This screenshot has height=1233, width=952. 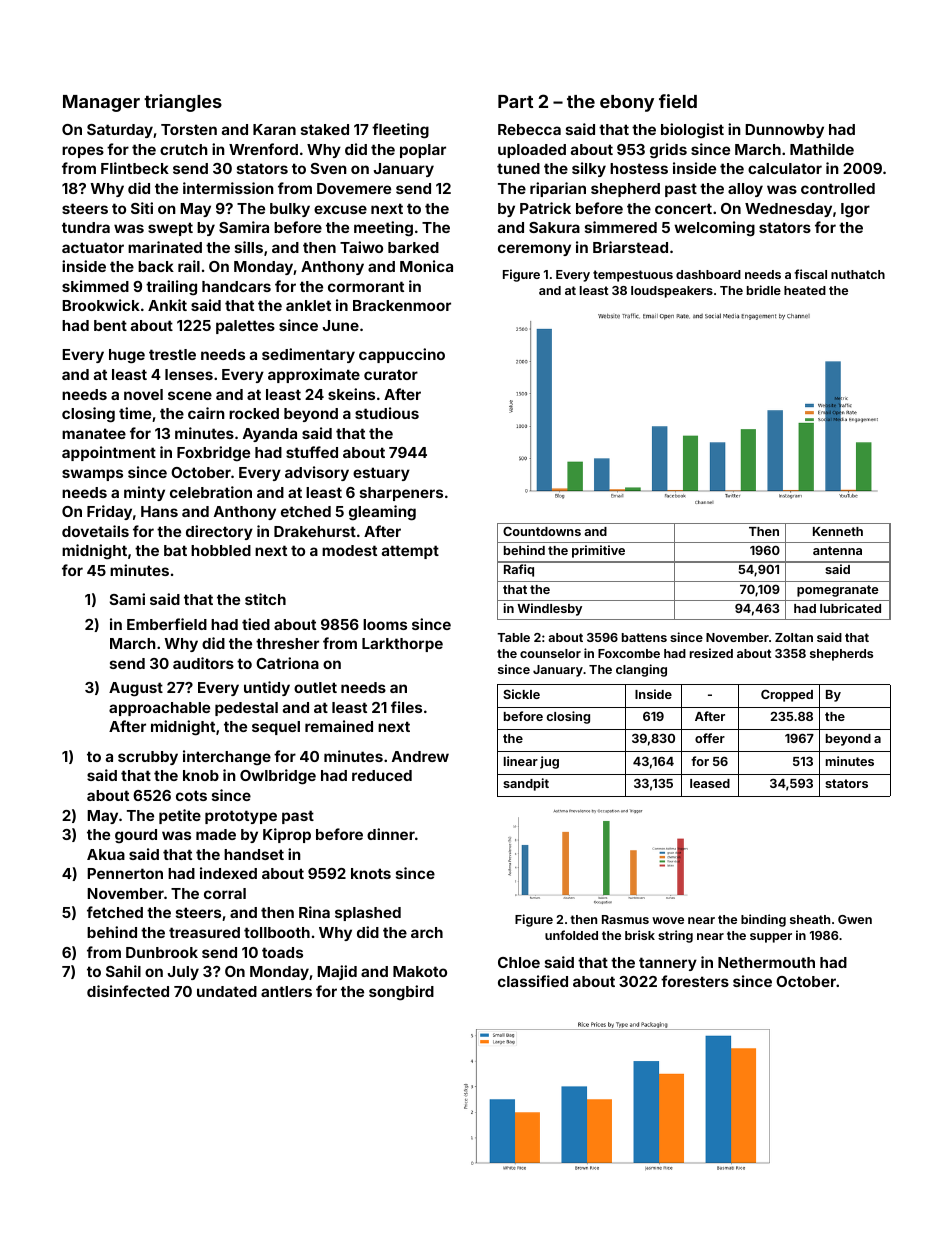 I want to click on reduced, so click(x=382, y=775).
